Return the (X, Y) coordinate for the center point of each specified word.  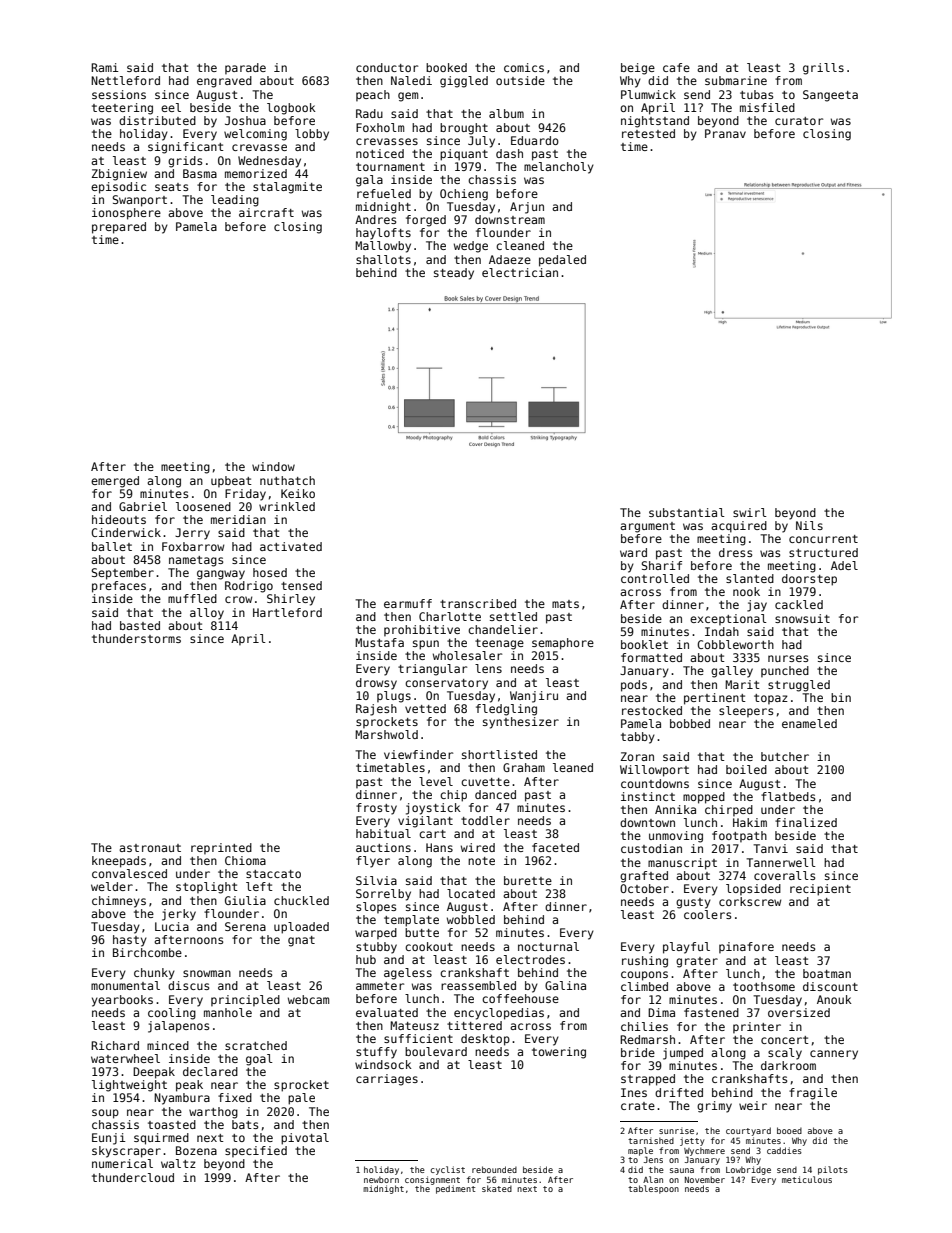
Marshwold (386, 734)
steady (454, 274)
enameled (809, 723)
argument (647, 527)
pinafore (746, 947)
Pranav (725, 133)
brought (464, 129)
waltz (178, 1163)
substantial (687, 512)
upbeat (231, 481)
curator (799, 121)
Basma (200, 173)
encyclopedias (499, 1014)
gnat (301, 941)
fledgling (506, 710)
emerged (115, 482)
